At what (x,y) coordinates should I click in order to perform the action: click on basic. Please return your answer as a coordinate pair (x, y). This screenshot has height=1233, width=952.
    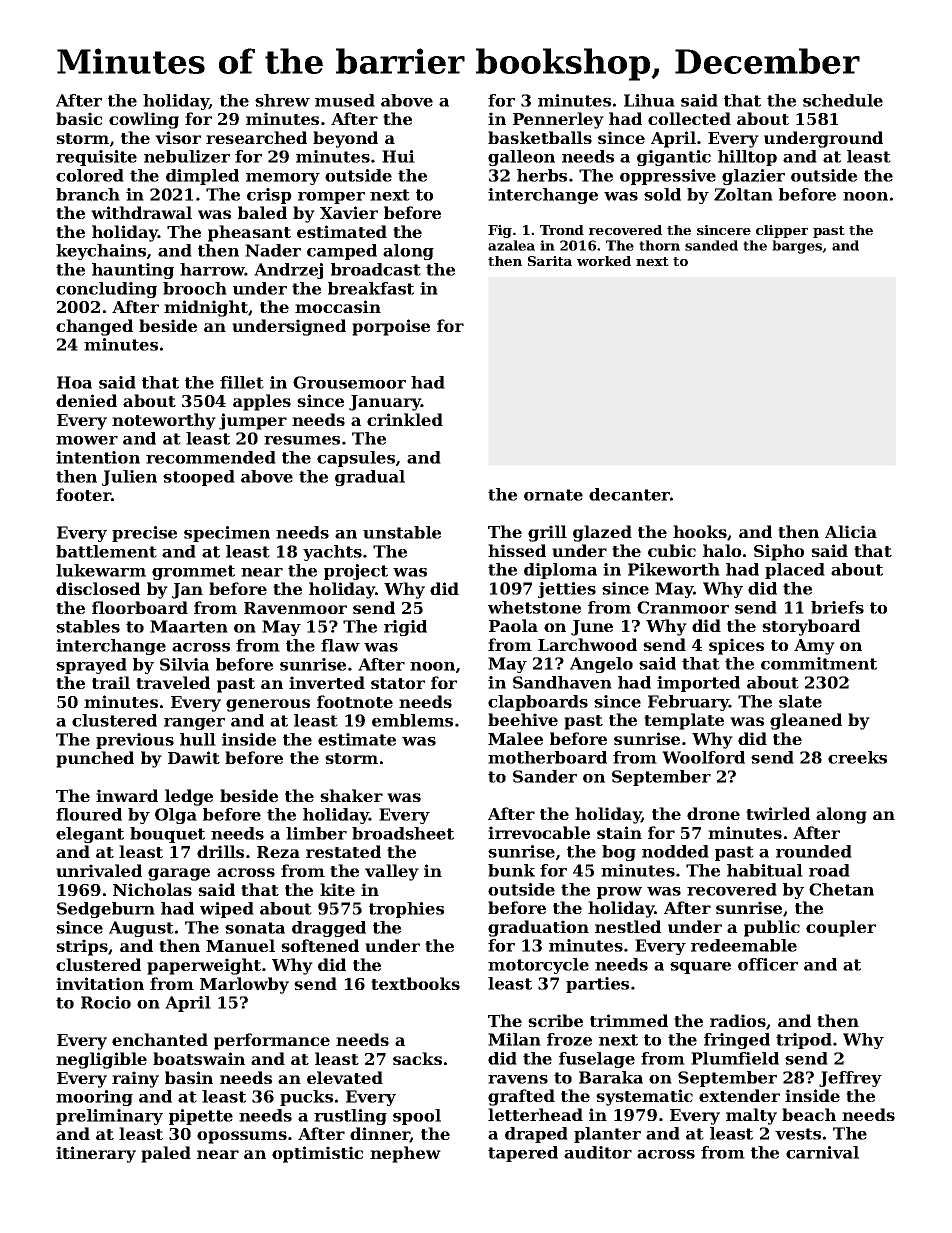
    Looking at the image, I should click on (79, 118).
